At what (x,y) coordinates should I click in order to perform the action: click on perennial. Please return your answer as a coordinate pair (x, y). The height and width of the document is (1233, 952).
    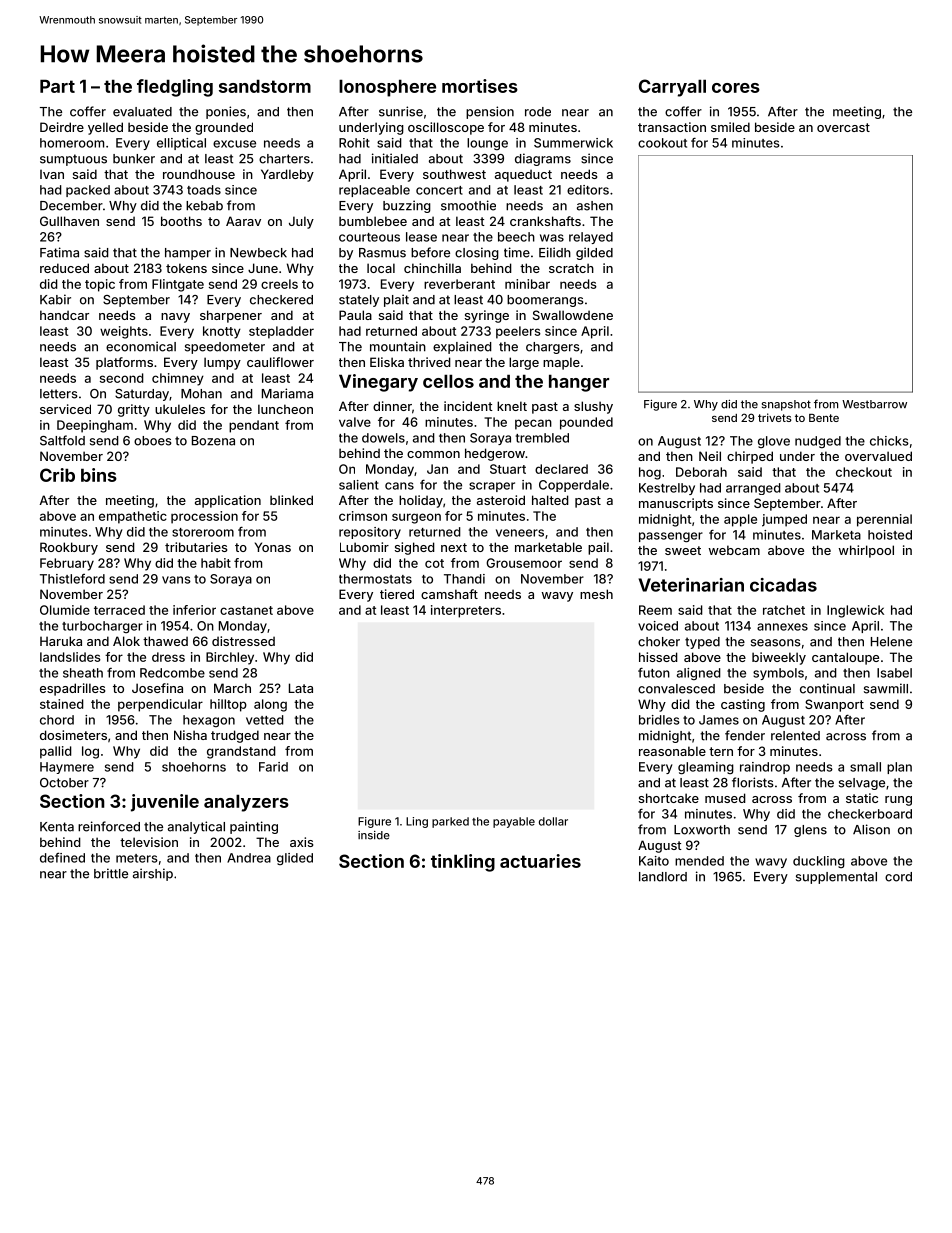
    Looking at the image, I should click on (884, 520).
